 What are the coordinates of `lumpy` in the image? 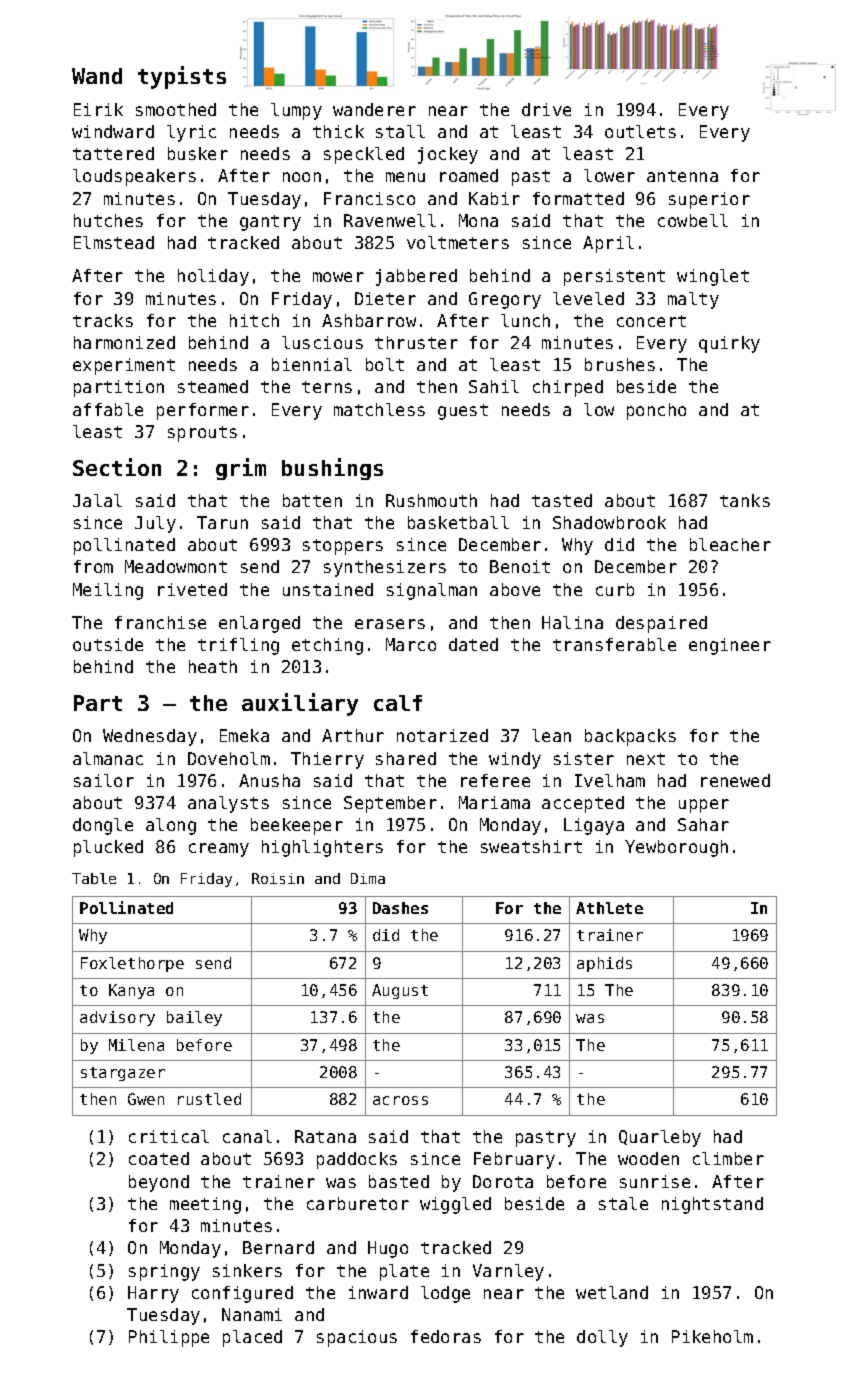 It's located at (296, 111).
